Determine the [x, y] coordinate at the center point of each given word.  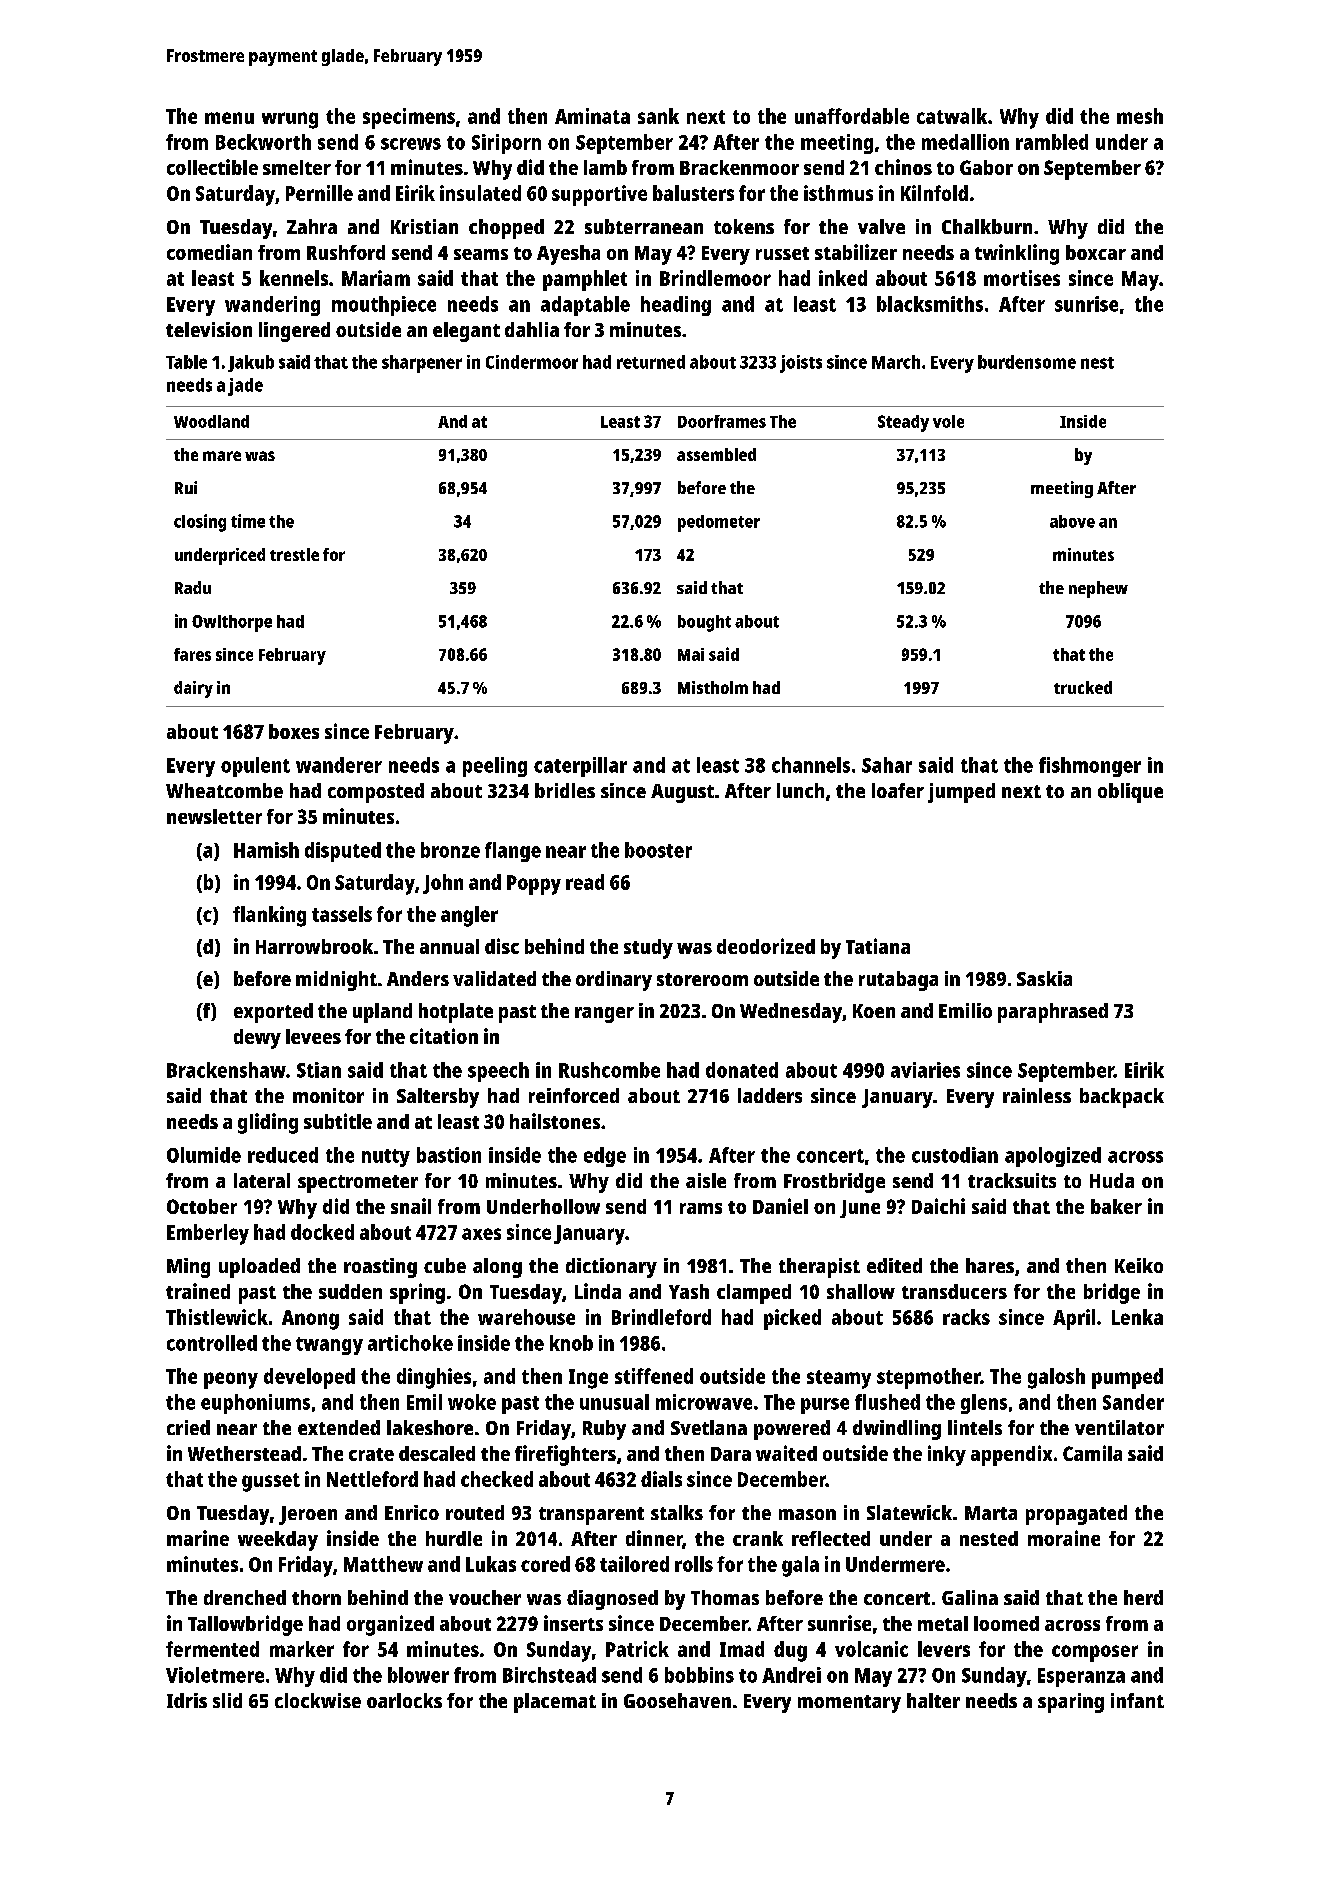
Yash [689, 1291]
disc [502, 946]
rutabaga [898, 981]
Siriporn [506, 144]
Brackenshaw [226, 1070]
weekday [278, 1541]
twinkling [1017, 254]
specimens [409, 118]
